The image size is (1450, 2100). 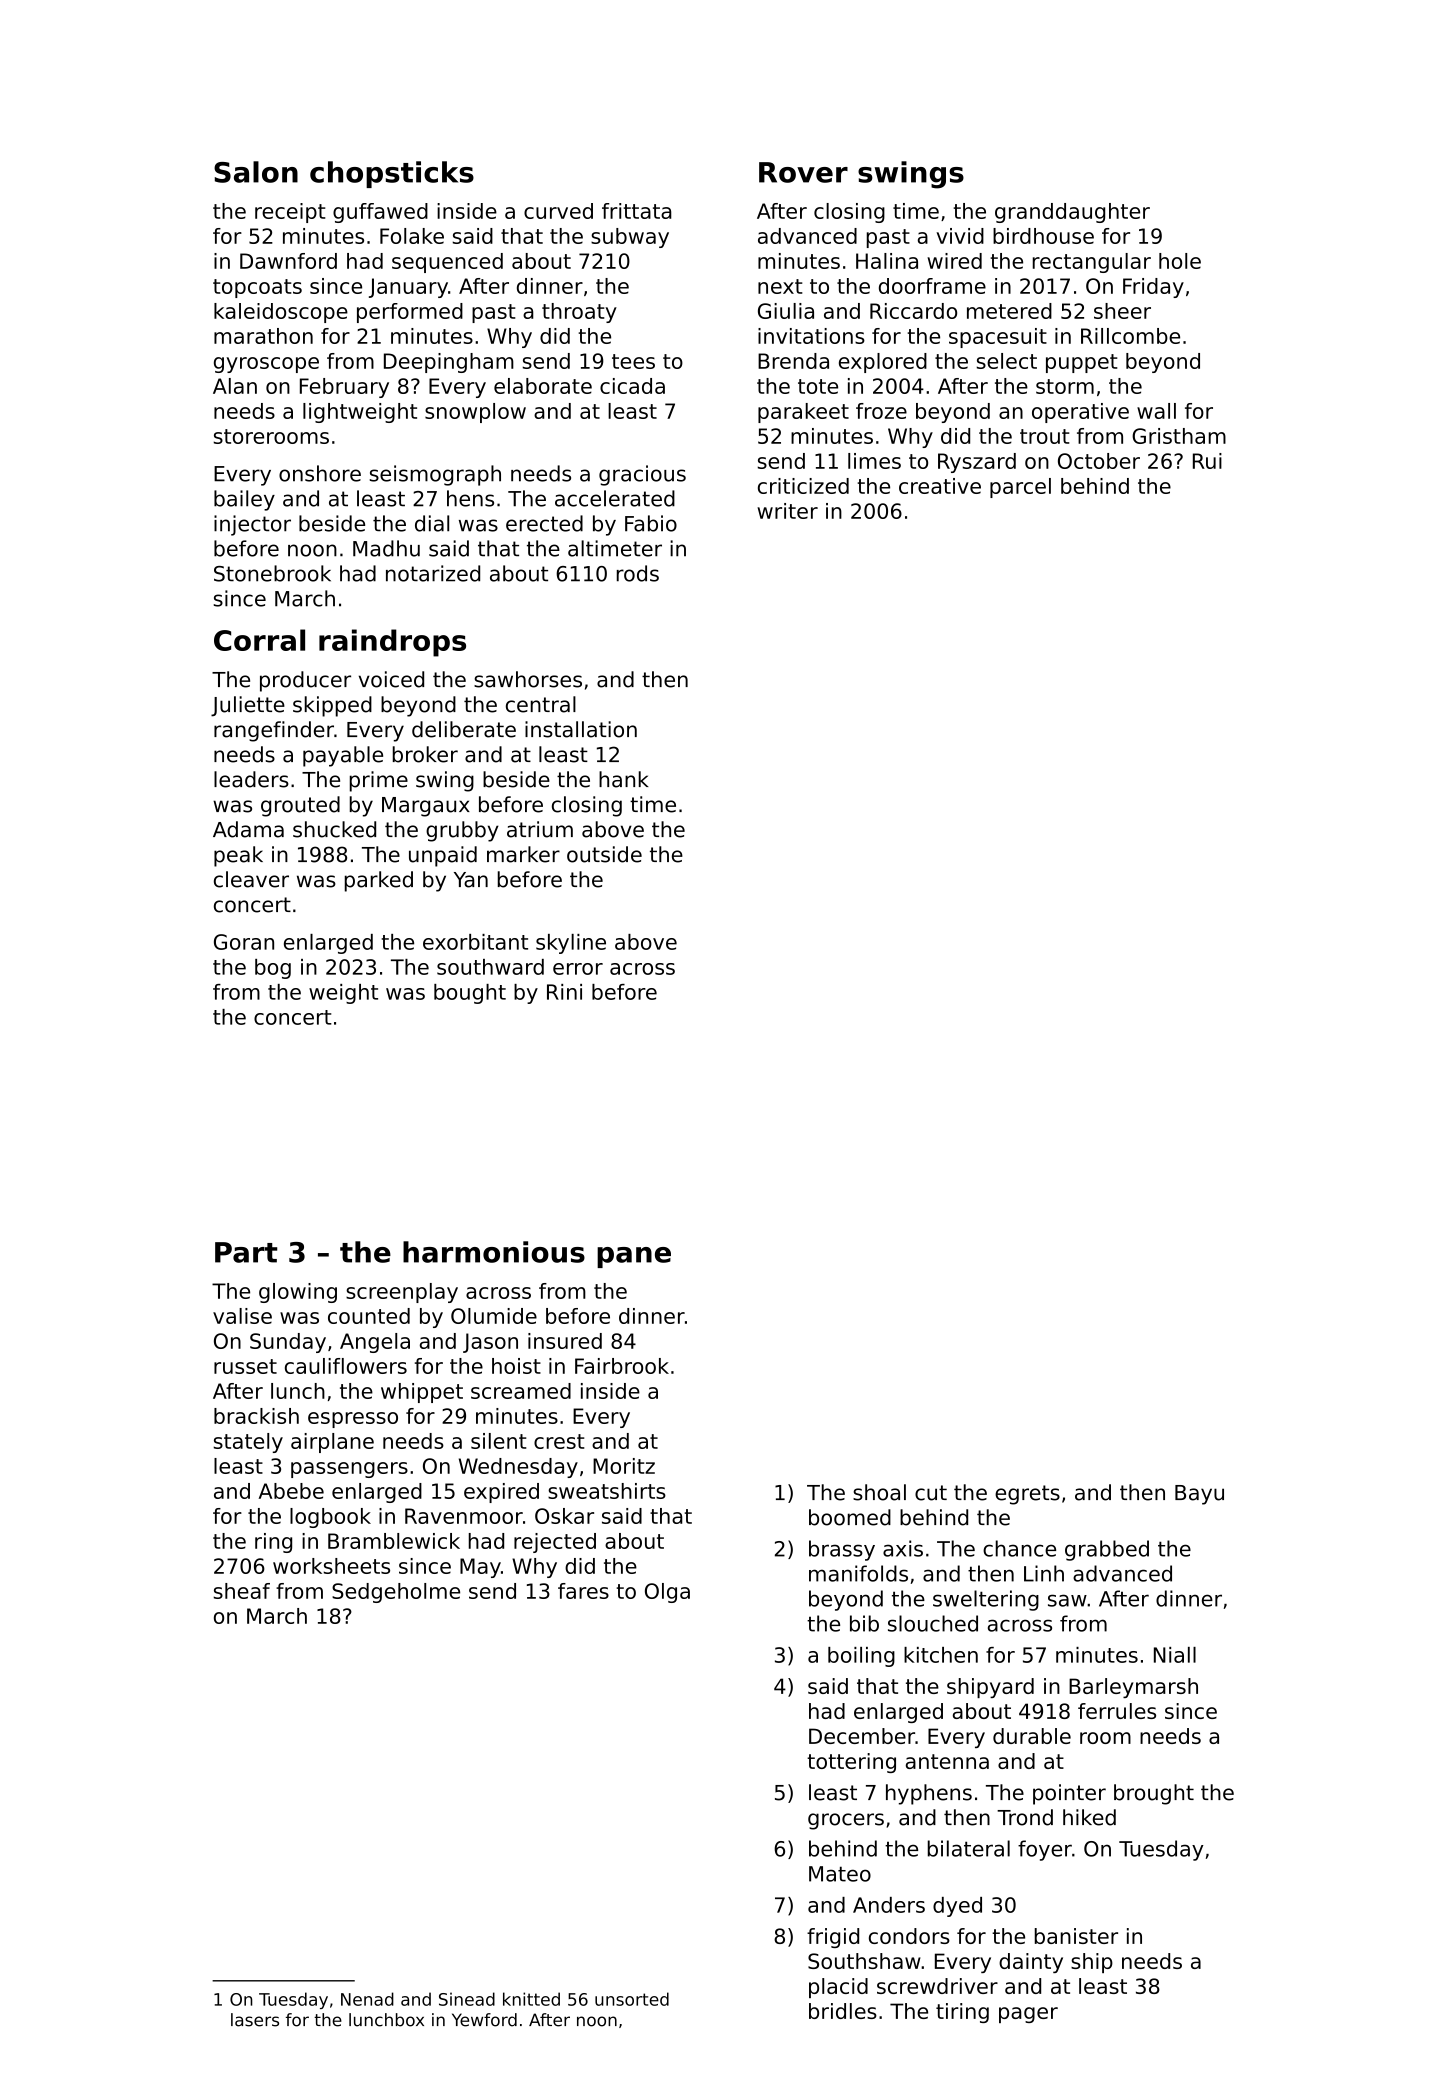 I want to click on Olga, so click(x=667, y=1593).
